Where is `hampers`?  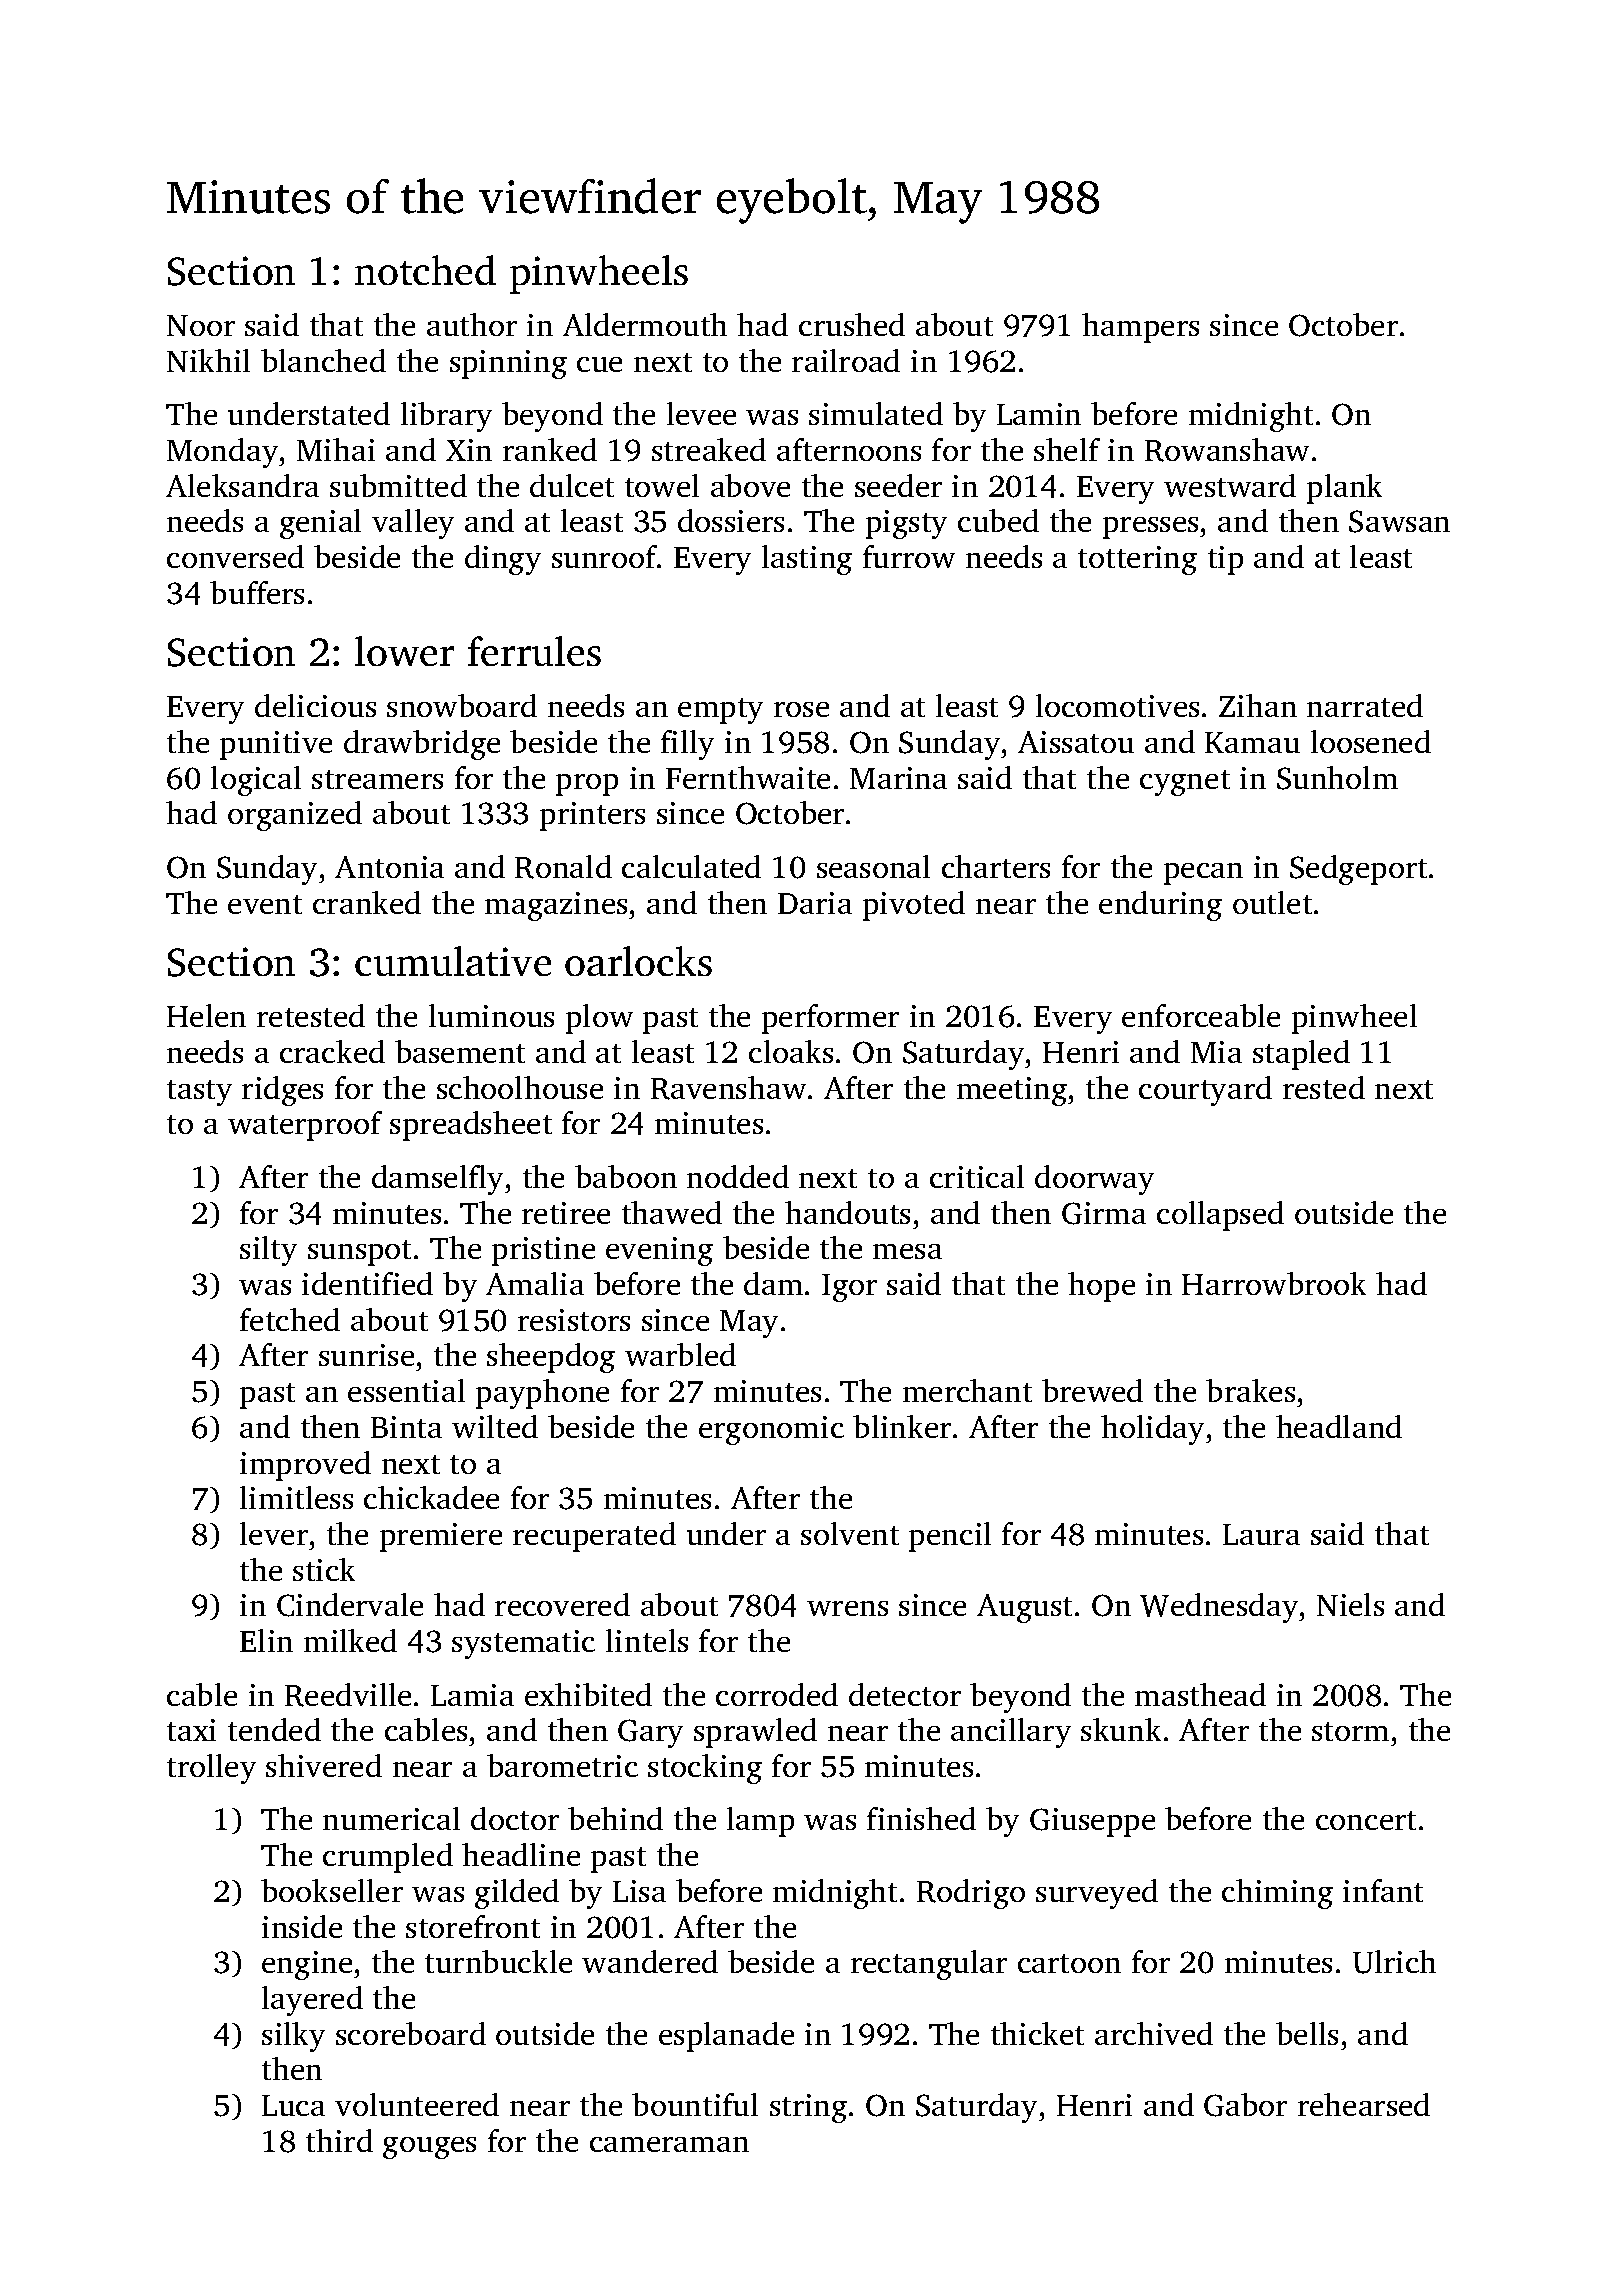 hampers is located at coordinates (1140, 328).
